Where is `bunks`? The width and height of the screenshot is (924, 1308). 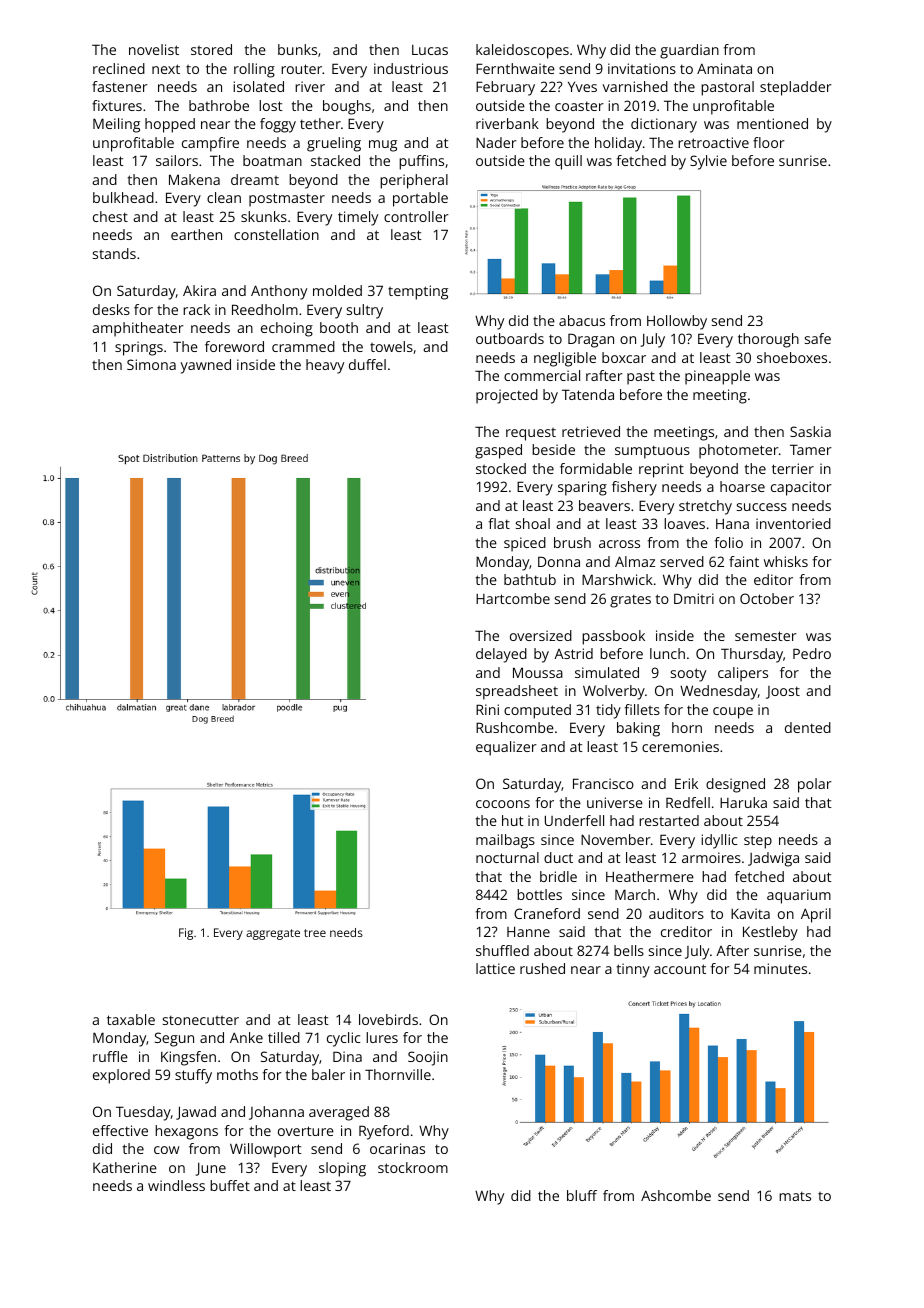
bunks is located at coordinates (297, 49).
